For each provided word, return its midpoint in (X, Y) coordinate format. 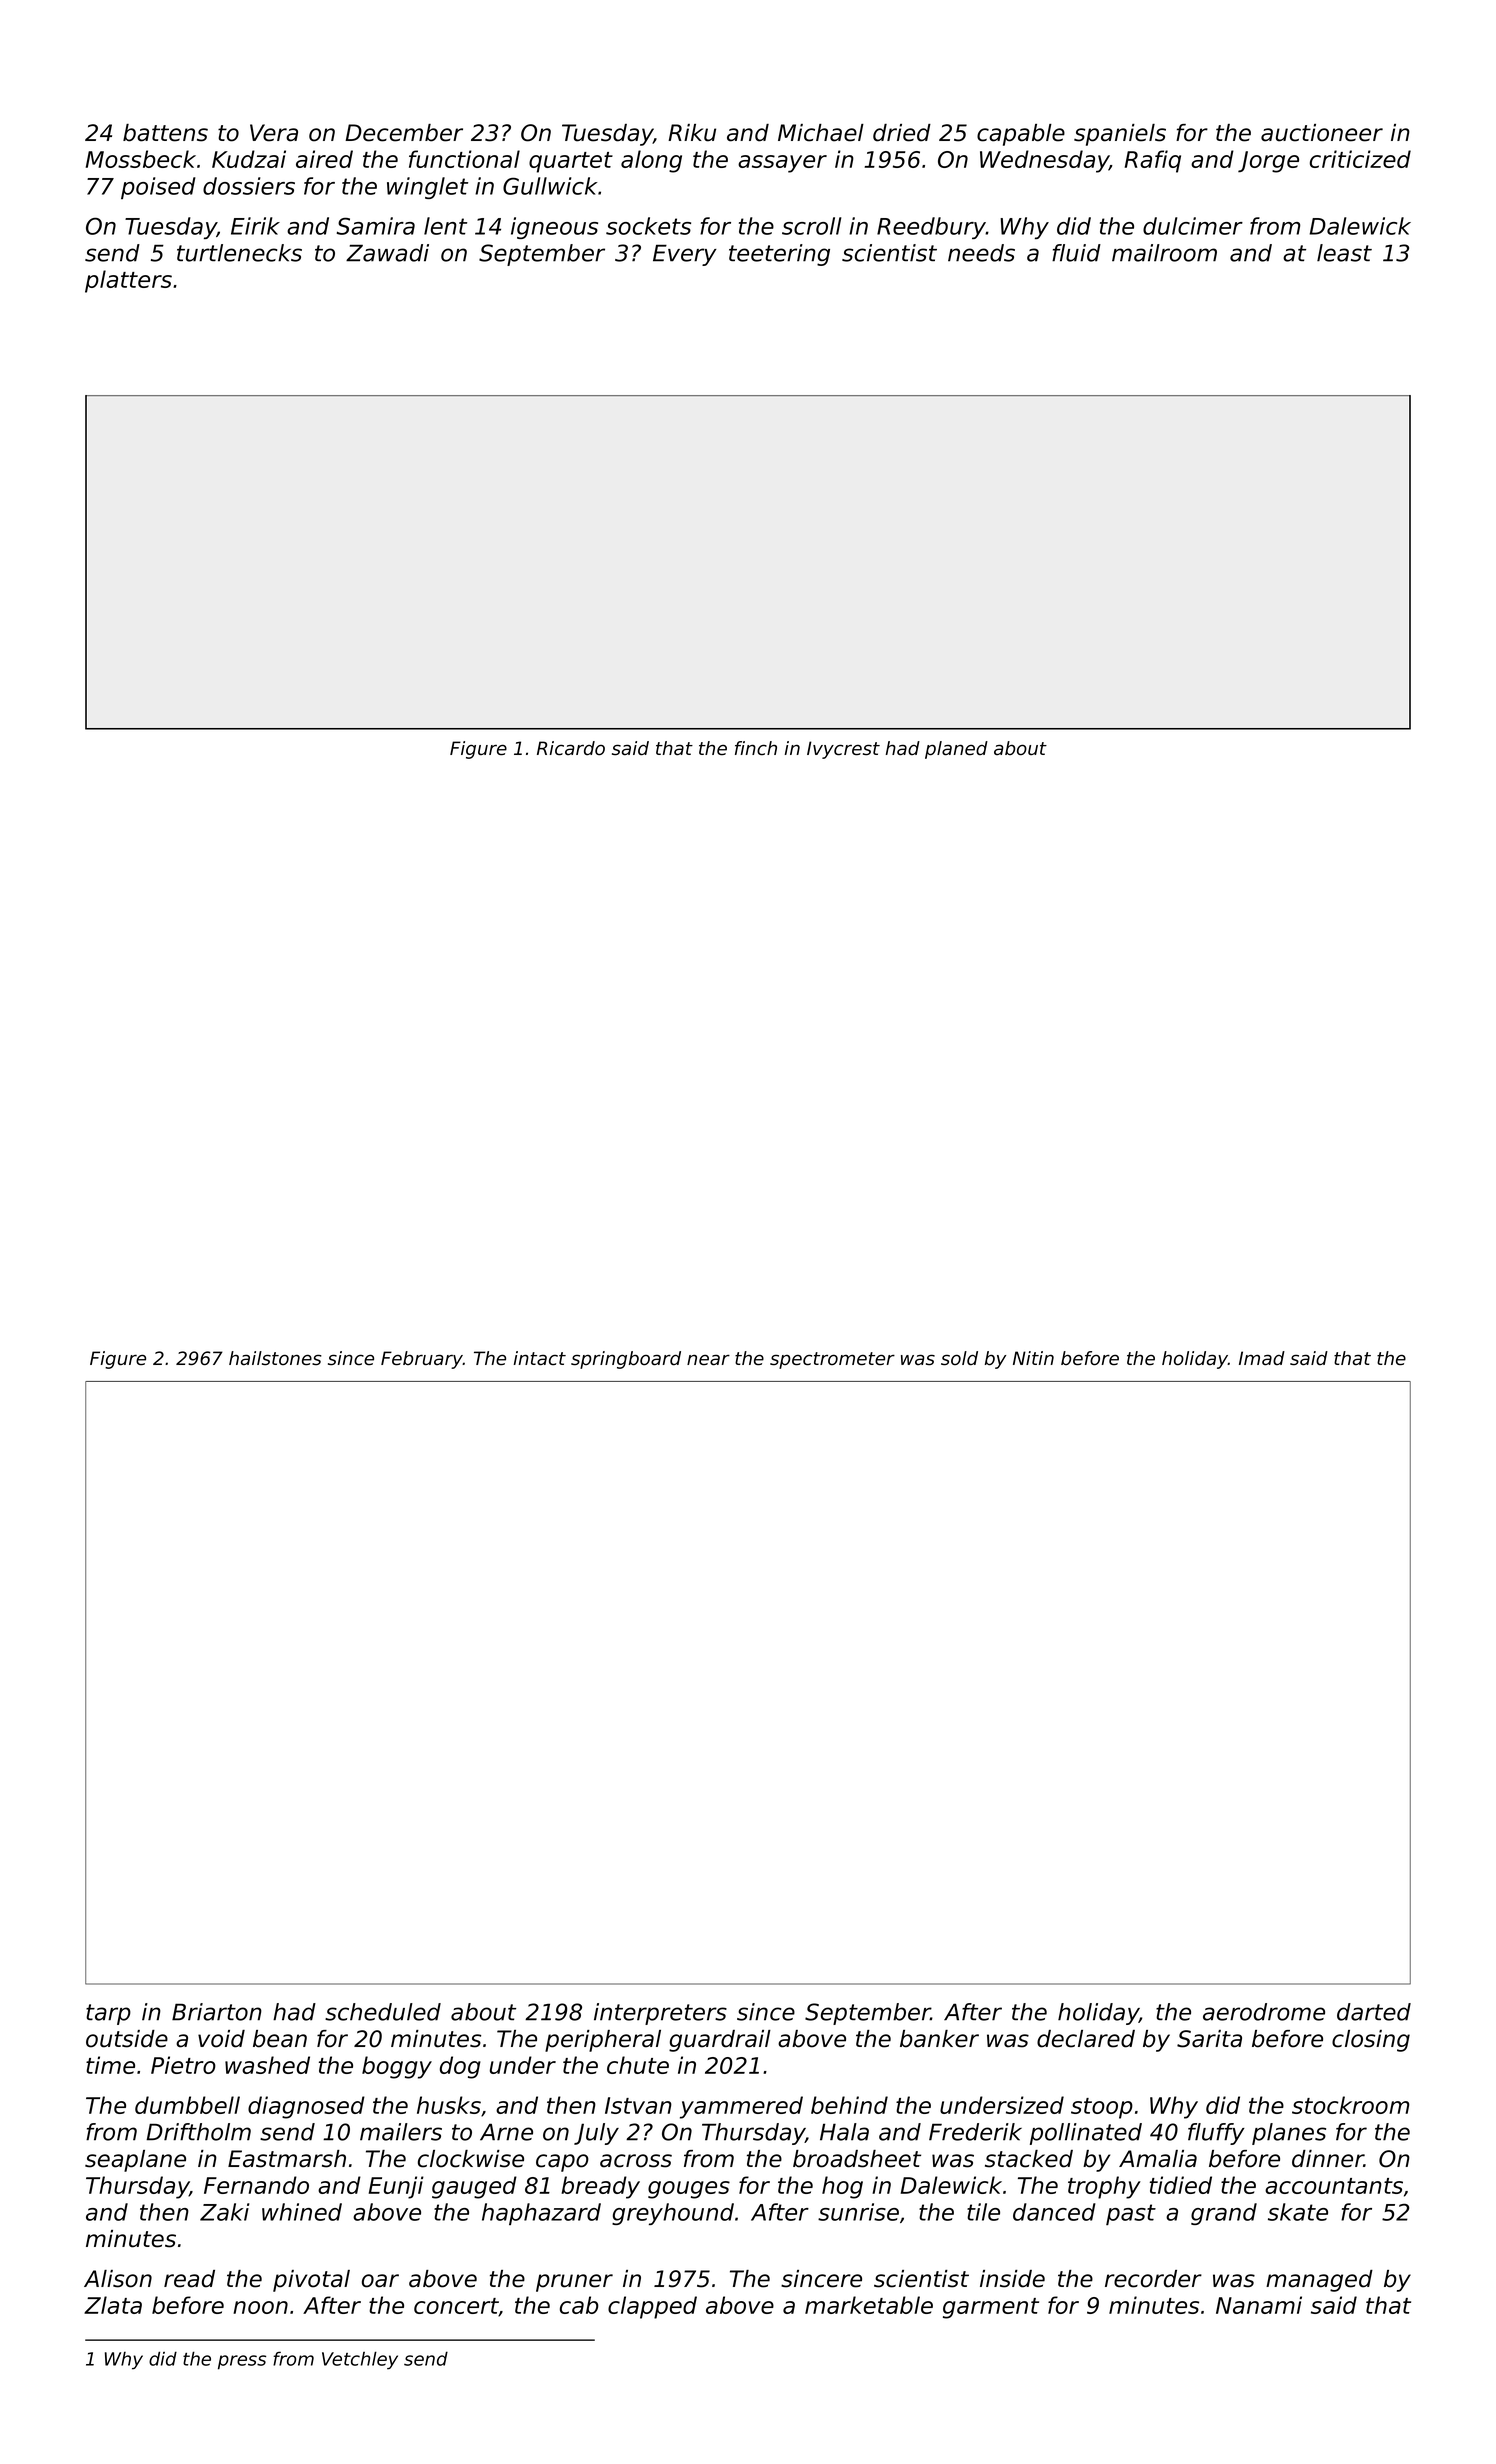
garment (991, 2308)
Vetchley (360, 2360)
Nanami (1259, 2305)
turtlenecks (239, 253)
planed (956, 750)
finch (756, 748)
